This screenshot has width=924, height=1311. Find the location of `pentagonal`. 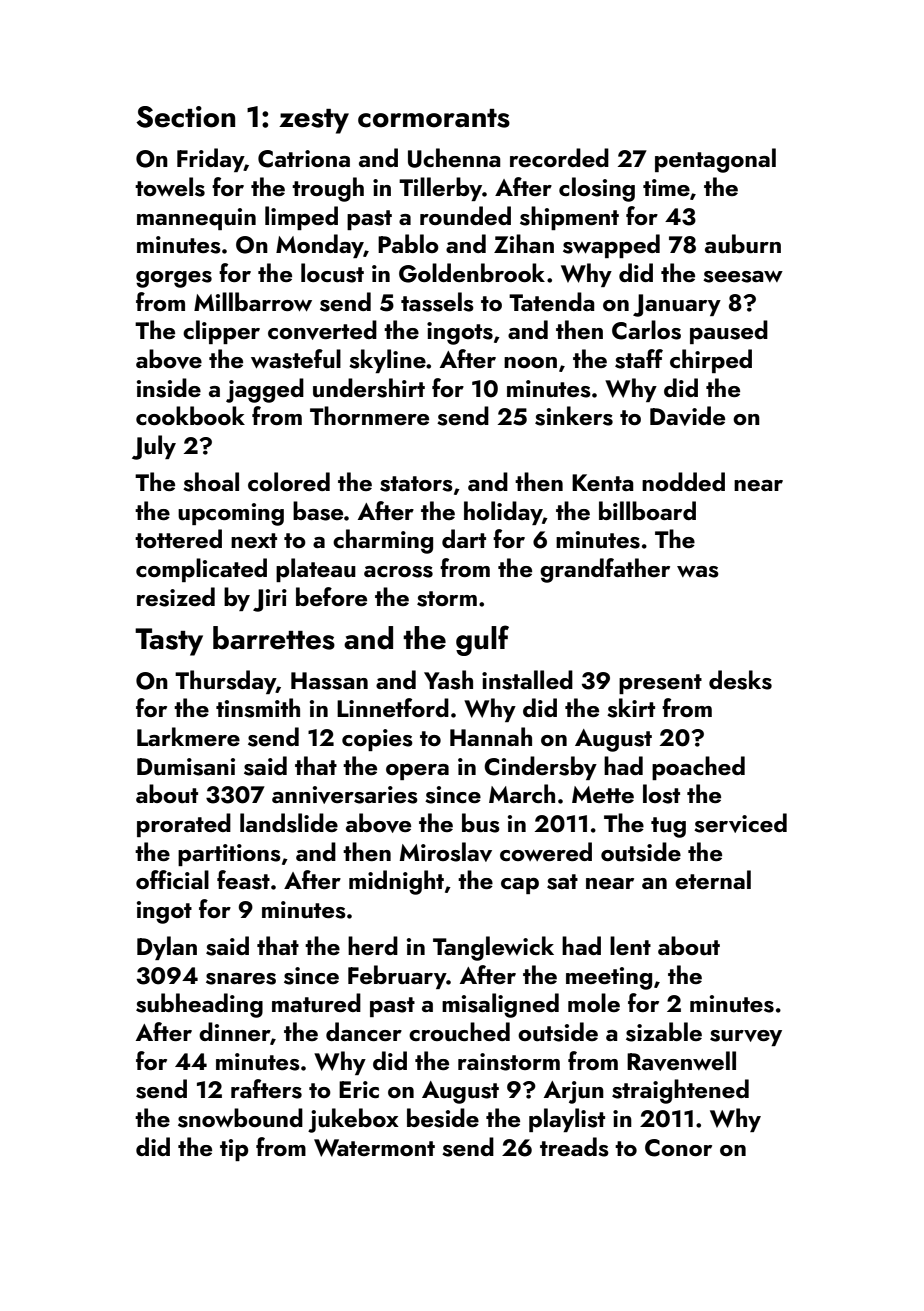

pentagonal is located at coordinates (715, 160).
